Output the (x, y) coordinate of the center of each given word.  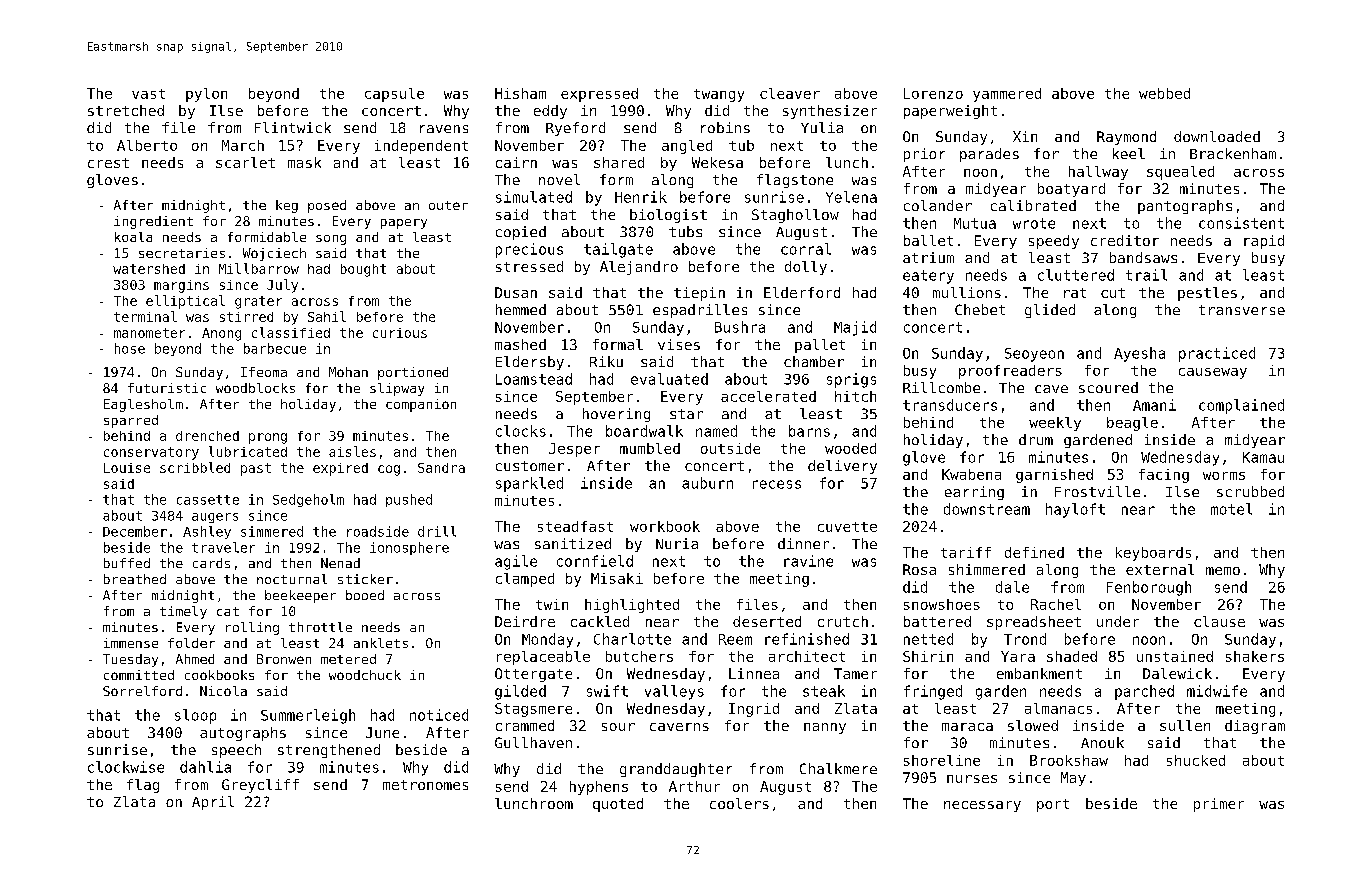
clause (1219, 621)
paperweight (950, 112)
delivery (842, 467)
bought (363, 270)
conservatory (151, 453)
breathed (135, 579)
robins (725, 127)
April (213, 803)
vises (679, 344)
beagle (1132, 424)
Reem (735, 639)
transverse (1242, 310)
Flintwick (293, 127)
